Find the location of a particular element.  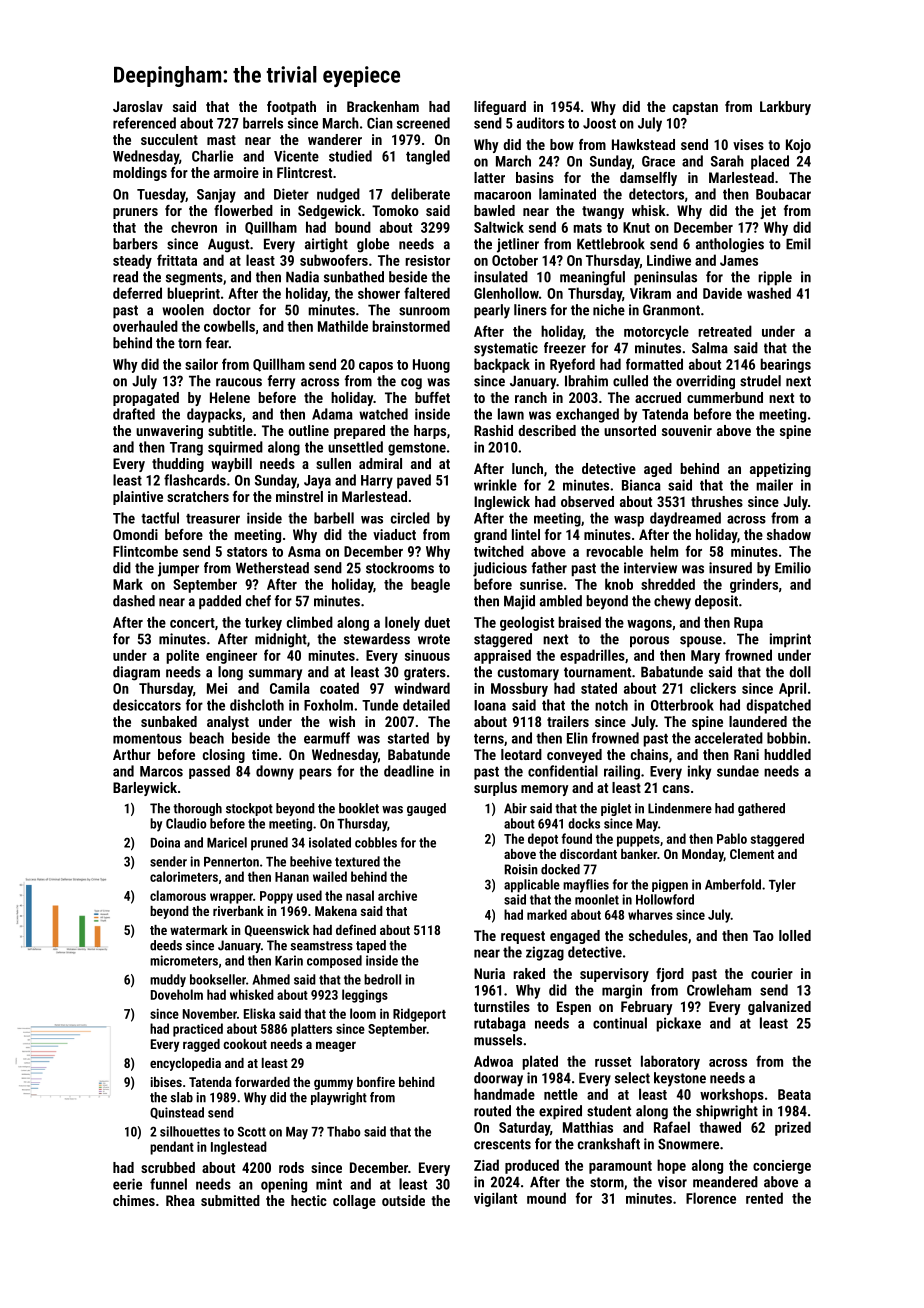

chimes is located at coordinates (134, 1200).
